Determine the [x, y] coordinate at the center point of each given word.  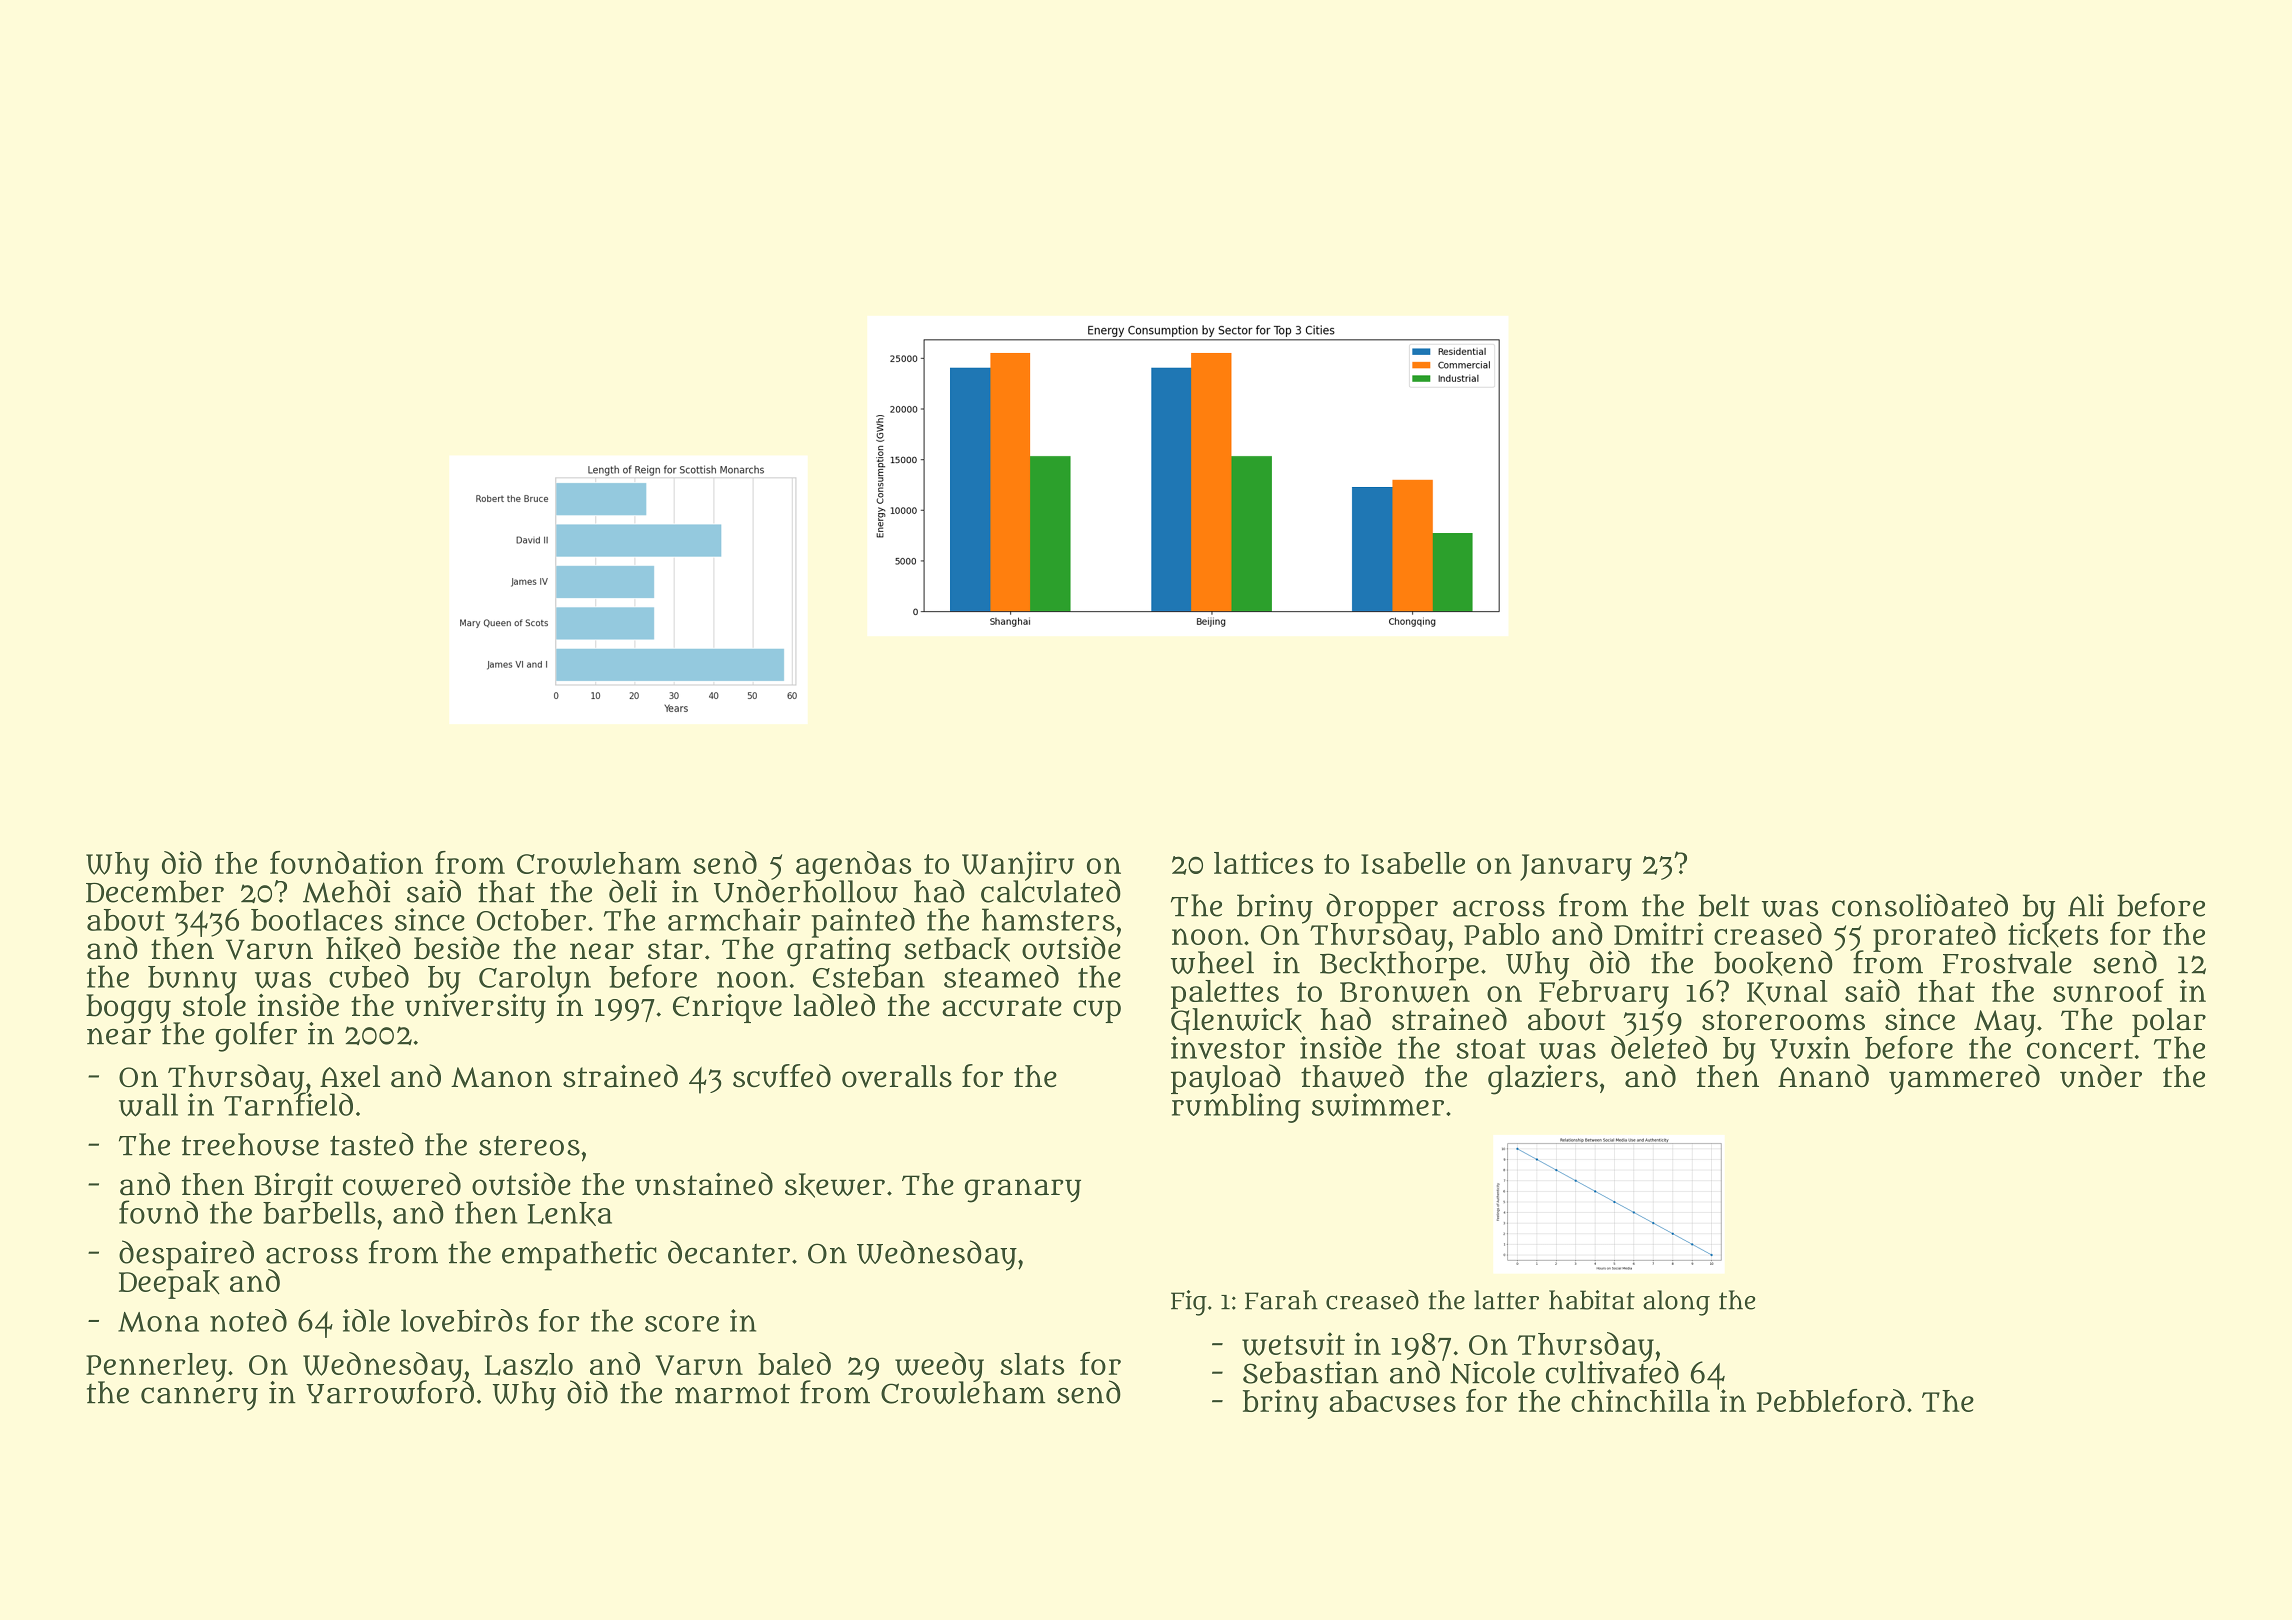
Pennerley [156, 1367]
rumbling [1236, 1108]
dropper [1382, 908]
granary [1023, 1191]
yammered [1964, 1079]
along [1676, 1303]
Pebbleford [1831, 1400]
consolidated [1920, 905]
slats [1032, 1364]
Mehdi [346, 891]
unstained [704, 1184]
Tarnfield [288, 1104]
